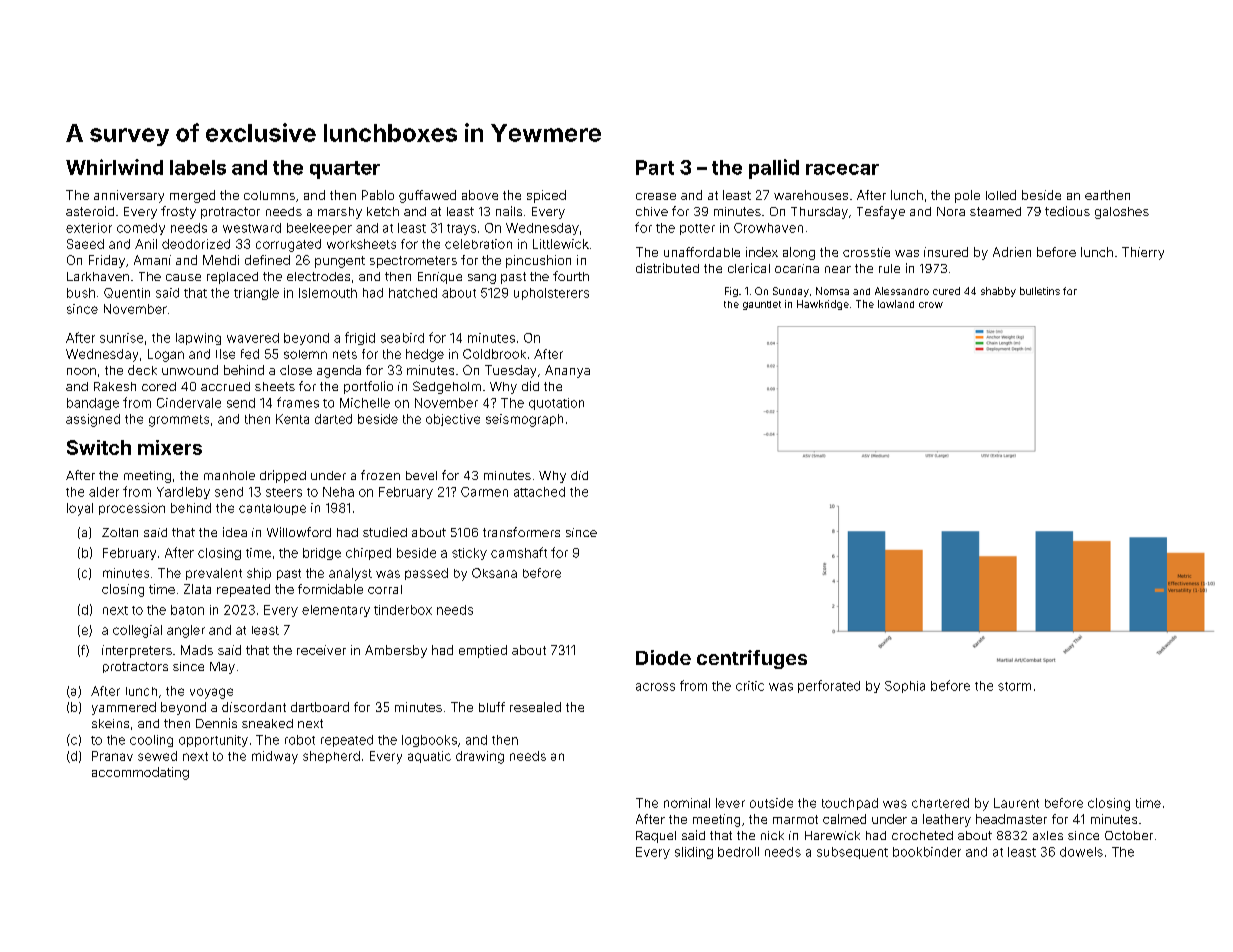  I want to click on Islemouth, so click(328, 293).
